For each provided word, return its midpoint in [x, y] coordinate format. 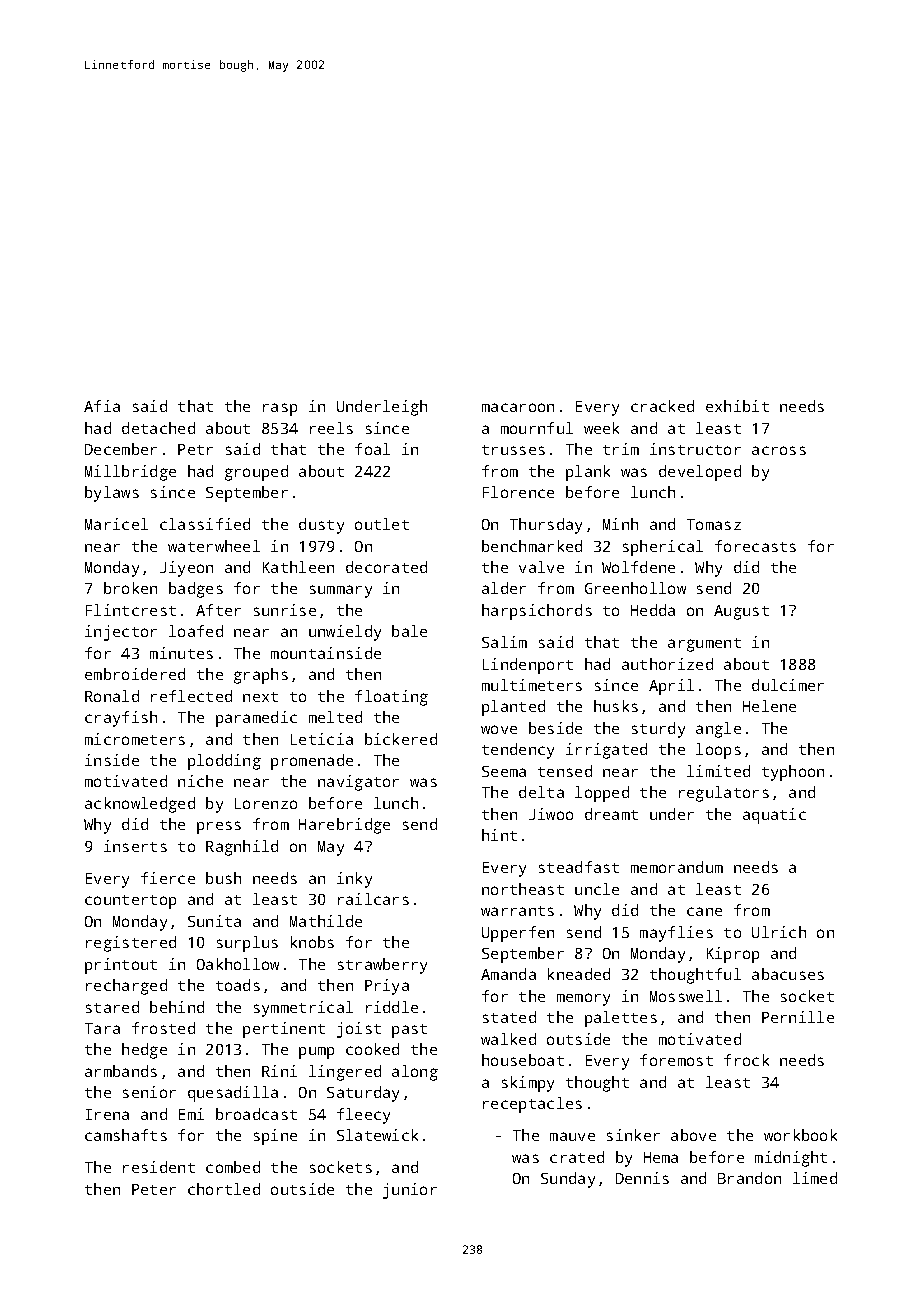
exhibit [737, 406]
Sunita [214, 921]
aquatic [774, 816]
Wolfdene [638, 567]
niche [200, 781]
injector [121, 633]
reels [331, 428]
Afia [102, 406]
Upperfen [518, 934]
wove [499, 729]
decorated [386, 567]
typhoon [793, 773]
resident [159, 1167]
